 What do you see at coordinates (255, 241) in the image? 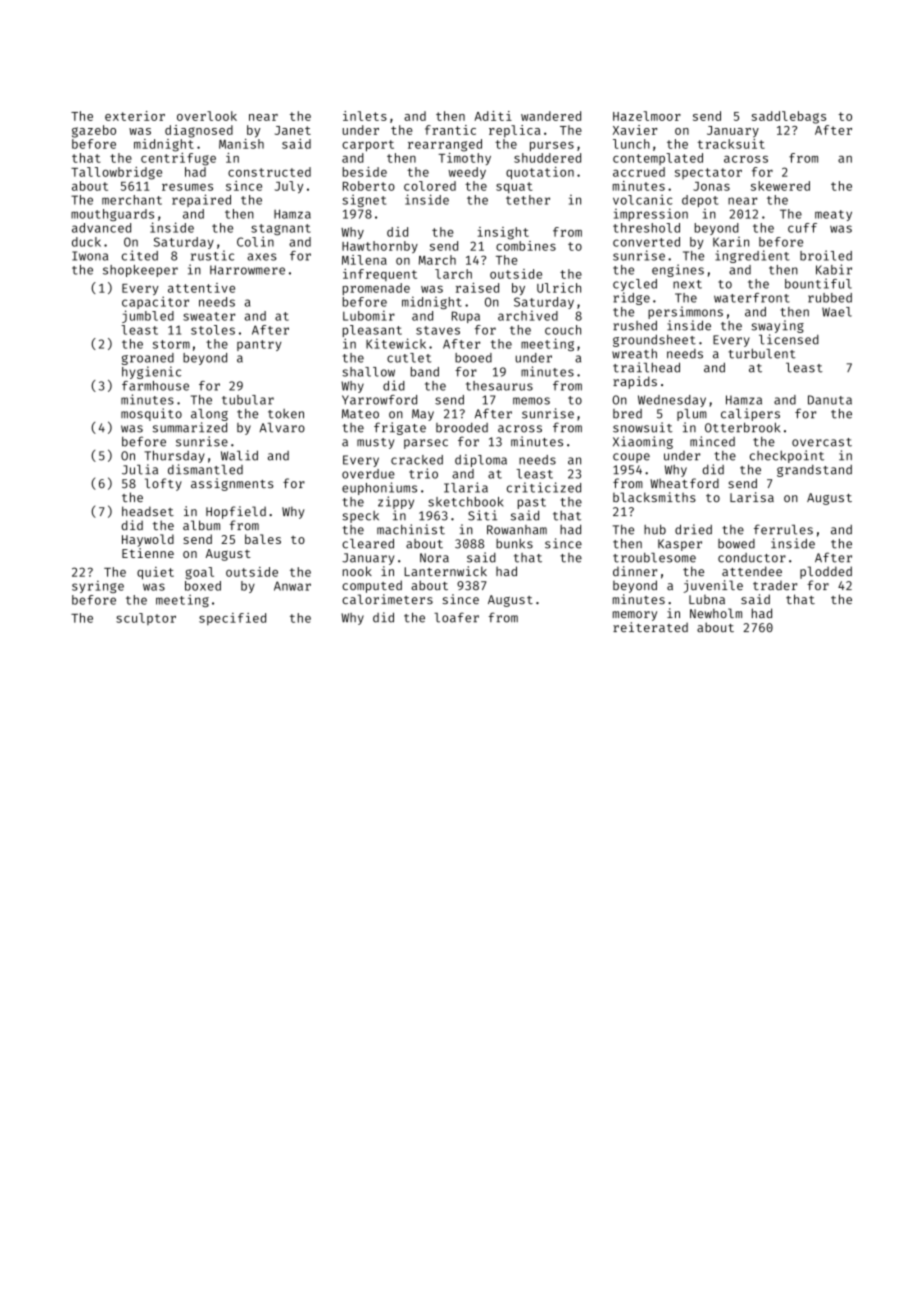
I see `Colin` at bounding box center [255, 241].
